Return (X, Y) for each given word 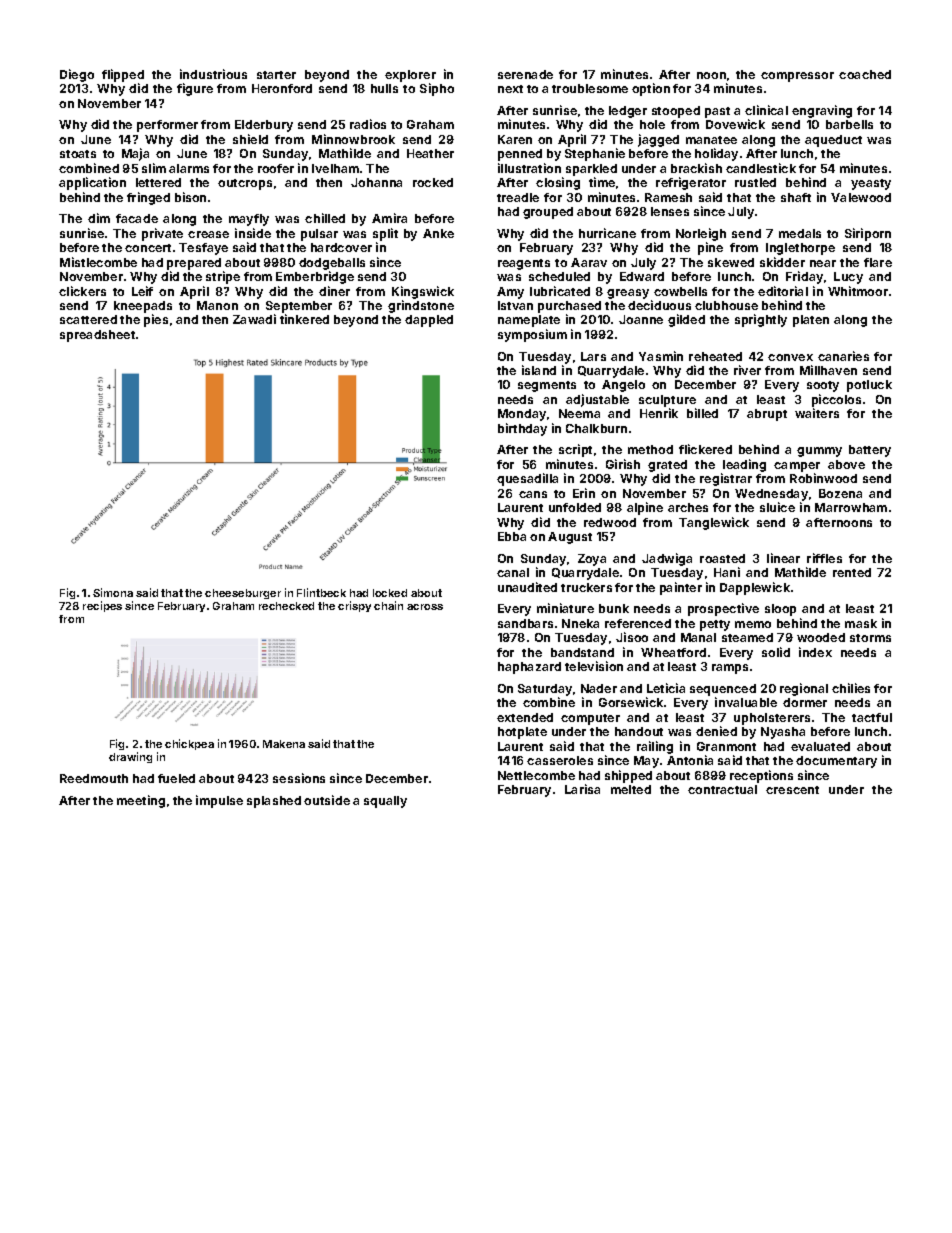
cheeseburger (243, 594)
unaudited (527, 587)
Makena (284, 744)
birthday (522, 429)
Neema (579, 413)
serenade (525, 74)
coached (865, 74)
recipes (102, 606)
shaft (796, 197)
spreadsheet (97, 336)
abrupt (767, 415)
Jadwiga (667, 559)
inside (253, 233)
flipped (123, 75)
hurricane (607, 233)
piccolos (836, 400)
